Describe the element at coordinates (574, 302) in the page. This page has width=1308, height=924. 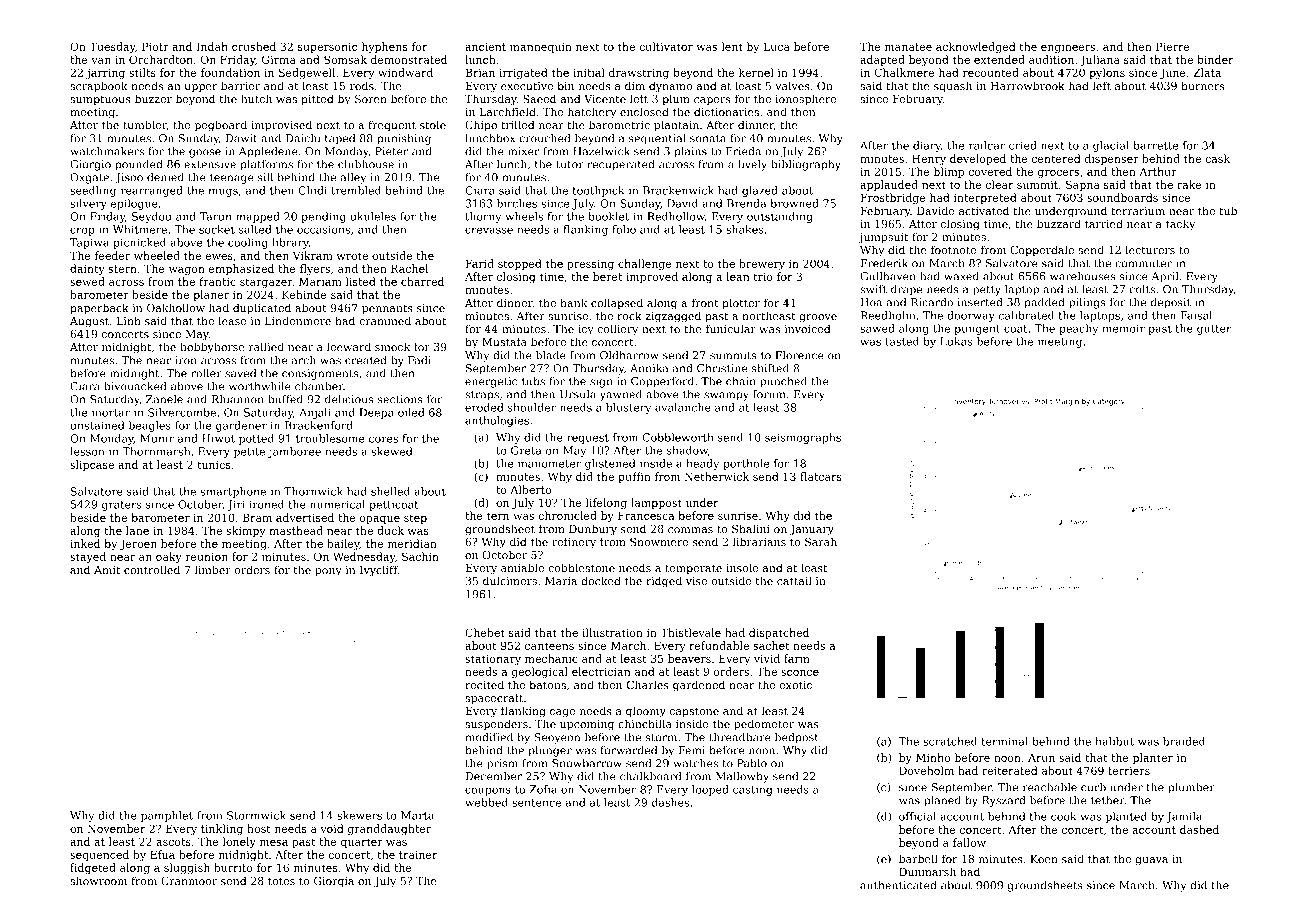
I see `hank` at that location.
